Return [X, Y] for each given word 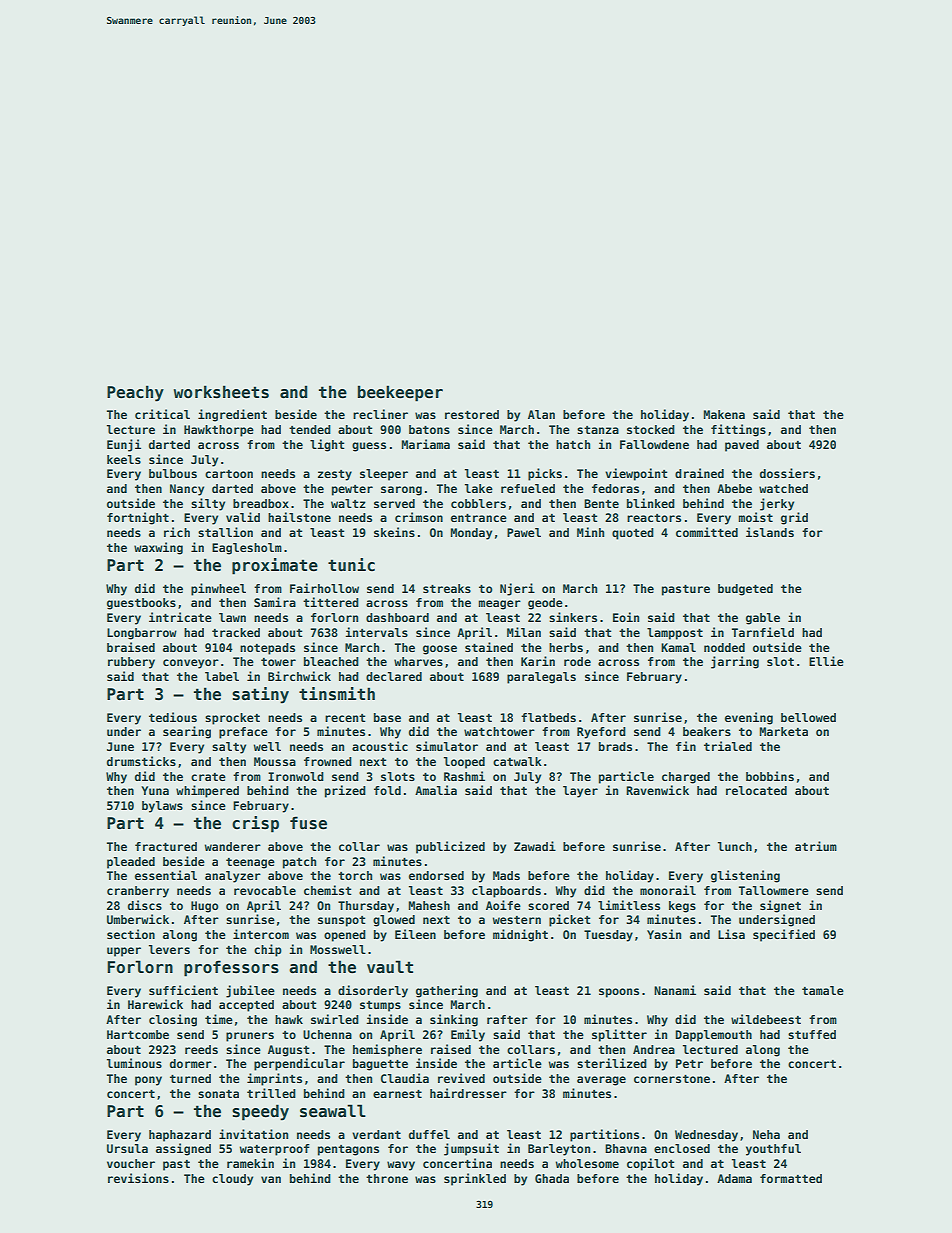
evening [749, 718]
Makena [724, 414]
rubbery [131, 663]
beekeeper [400, 393]
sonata [218, 1094]
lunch [735, 846]
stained [489, 647]
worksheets [221, 392]
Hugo [205, 907]
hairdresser [468, 1093]
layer [580, 792]
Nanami [675, 990]
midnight [520, 935]
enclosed [682, 1148]
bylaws [162, 807]
